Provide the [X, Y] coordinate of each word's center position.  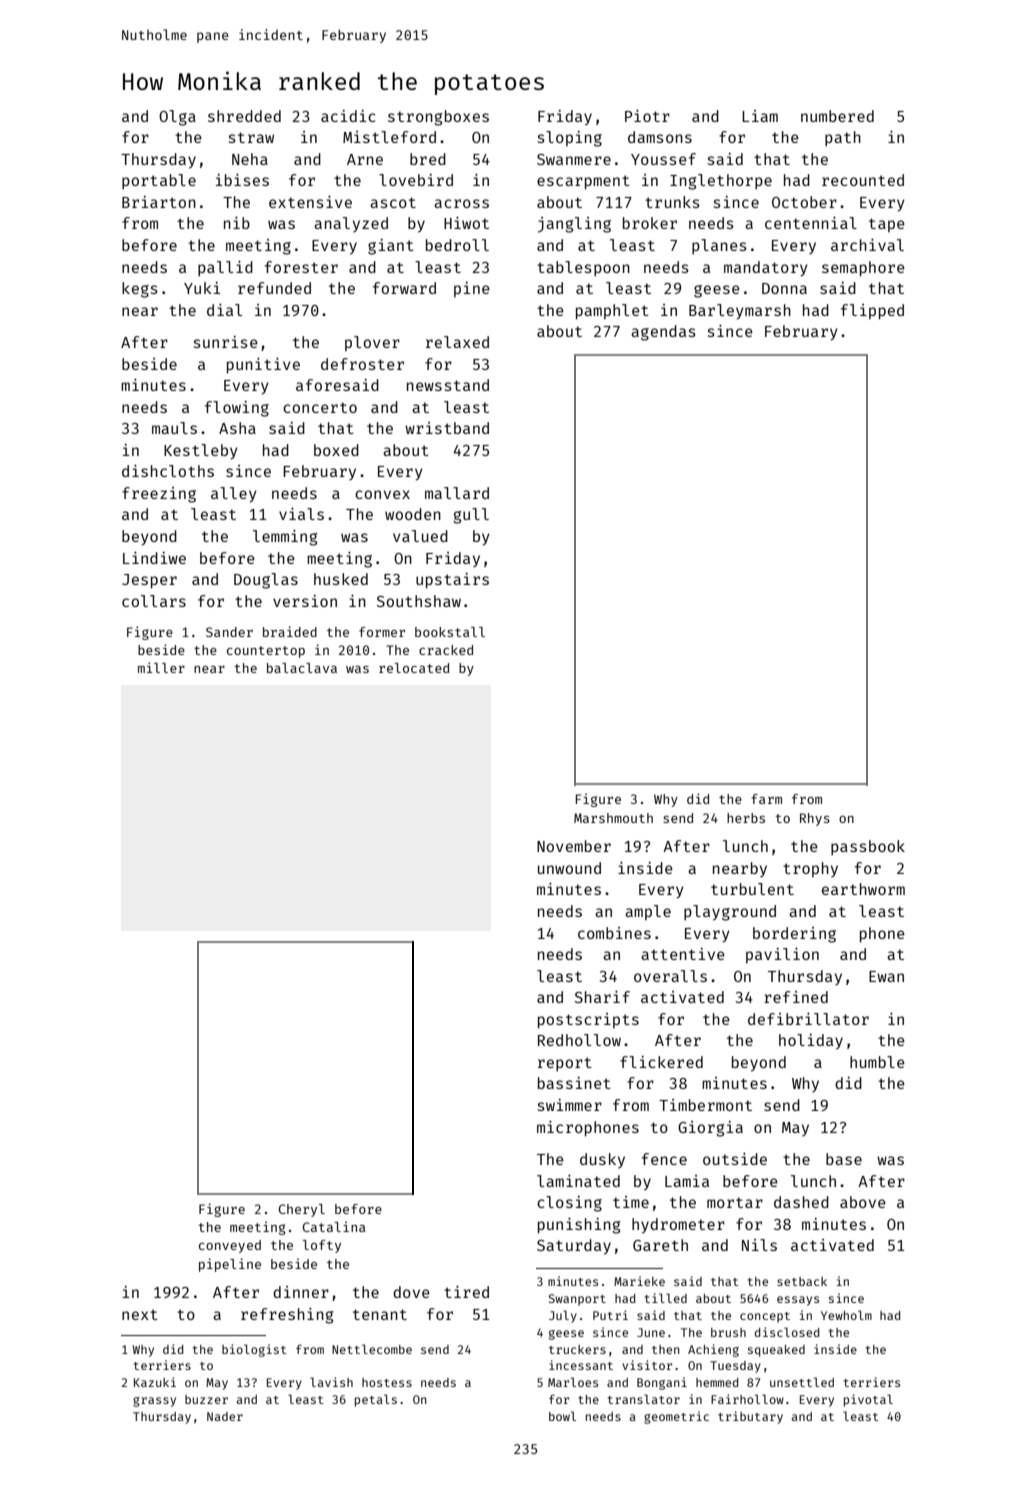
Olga [177, 118]
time [631, 1202]
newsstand [448, 385]
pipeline [230, 1265]
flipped [872, 312]
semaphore [863, 269]
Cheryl [302, 1210]
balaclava [302, 668]
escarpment [583, 182]
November [574, 846]
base [844, 1159]
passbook [868, 847]
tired [466, 1292]
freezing [159, 495]
